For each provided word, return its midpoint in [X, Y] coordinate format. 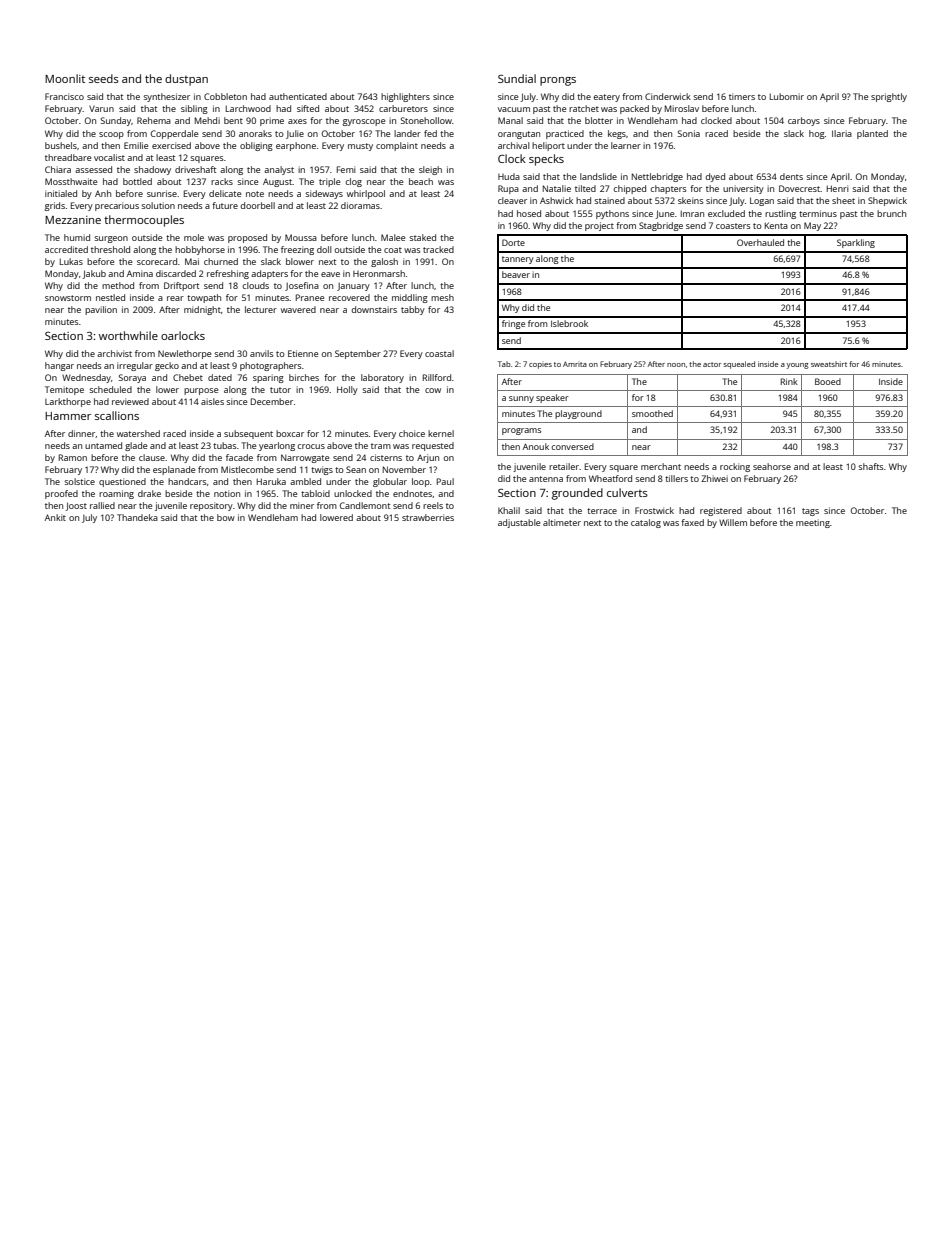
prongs [558, 81]
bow [226, 517]
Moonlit [65, 78]
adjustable [519, 523]
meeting [813, 523]
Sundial [517, 78]
